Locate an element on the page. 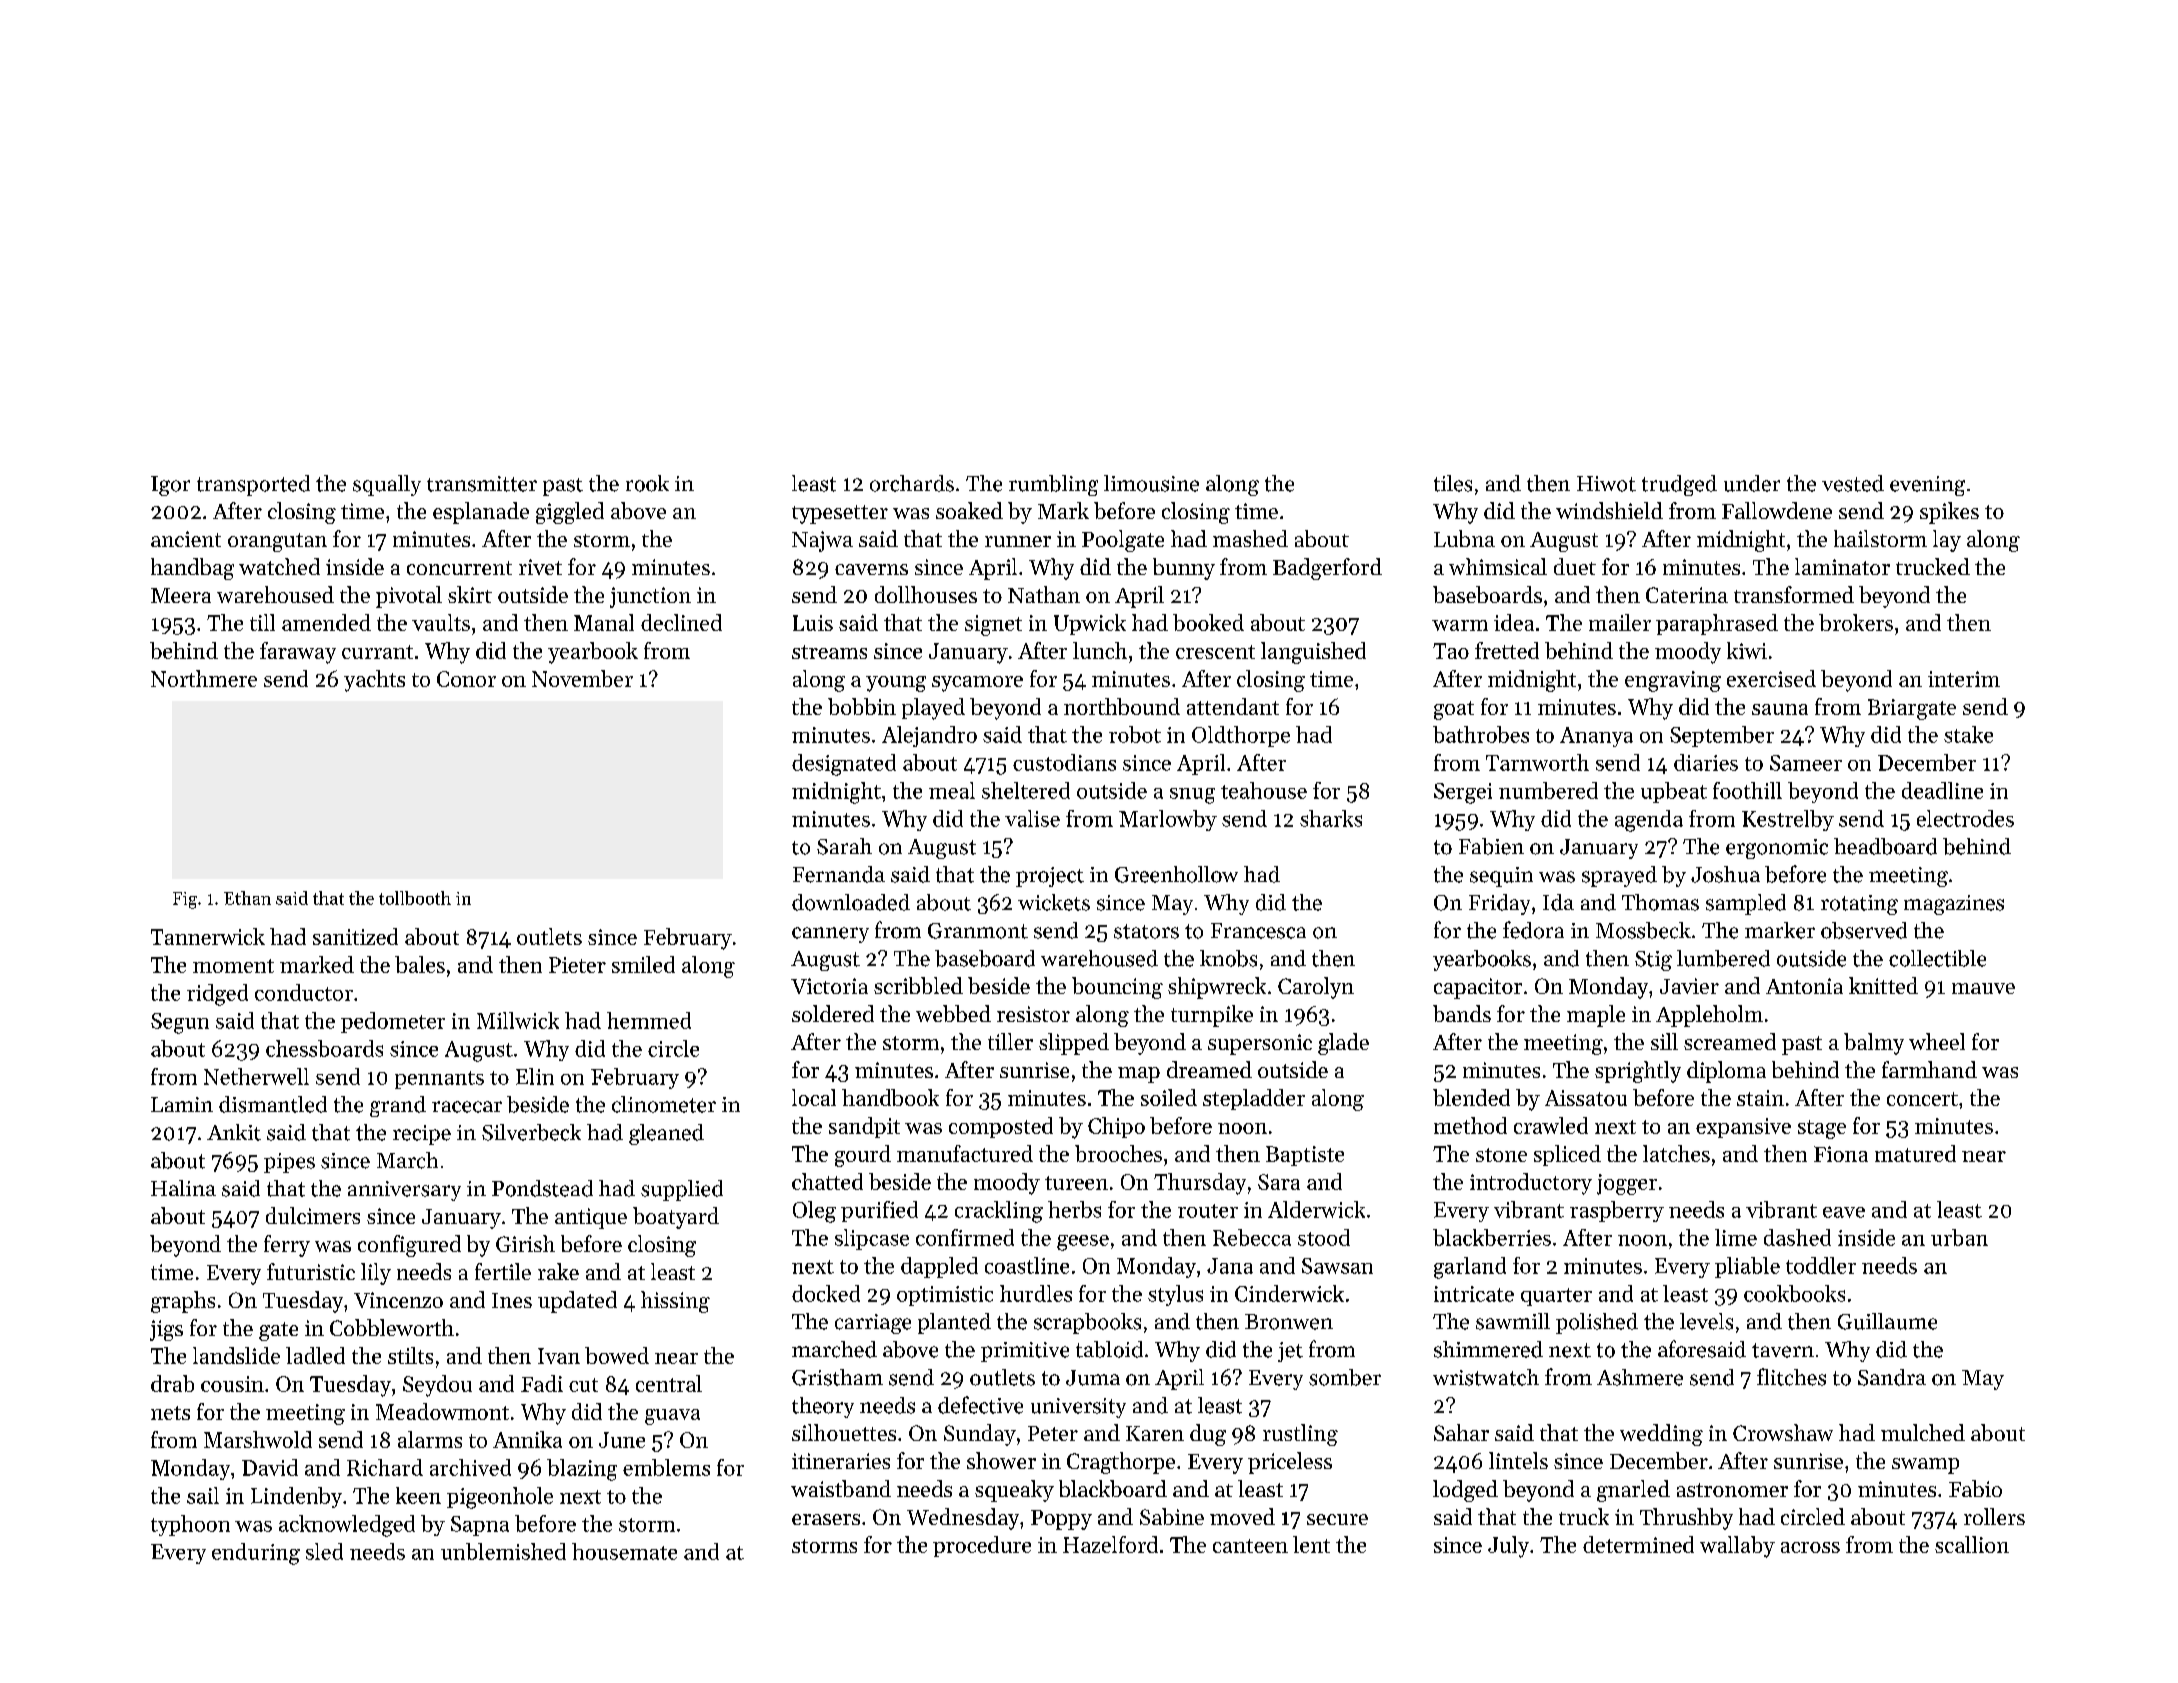  typhoon is located at coordinates (190, 1525).
